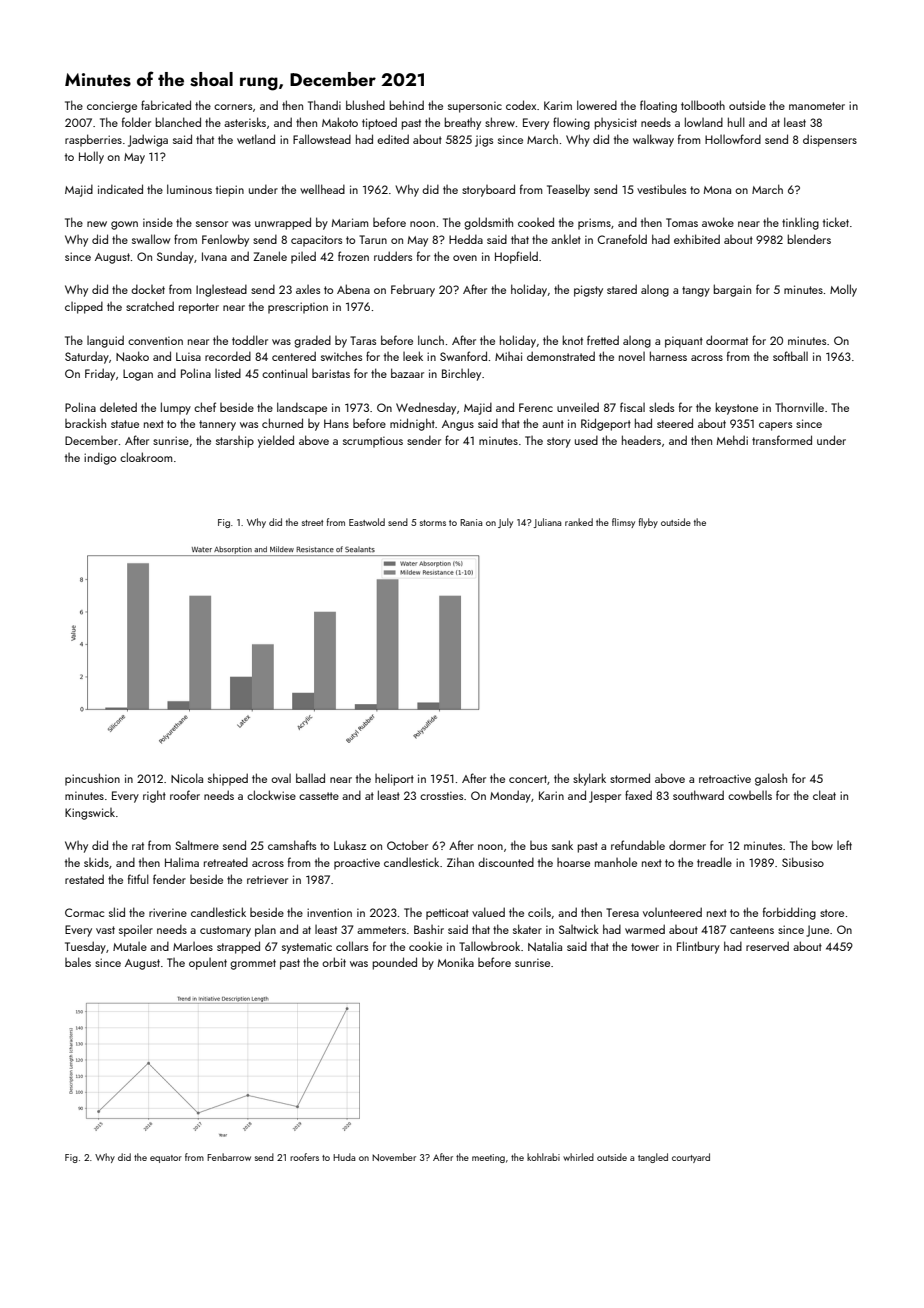 The height and width of the document is (1308, 924). What do you see at coordinates (124, 225) in the document?
I see `gown` at bounding box center [124, 225].
